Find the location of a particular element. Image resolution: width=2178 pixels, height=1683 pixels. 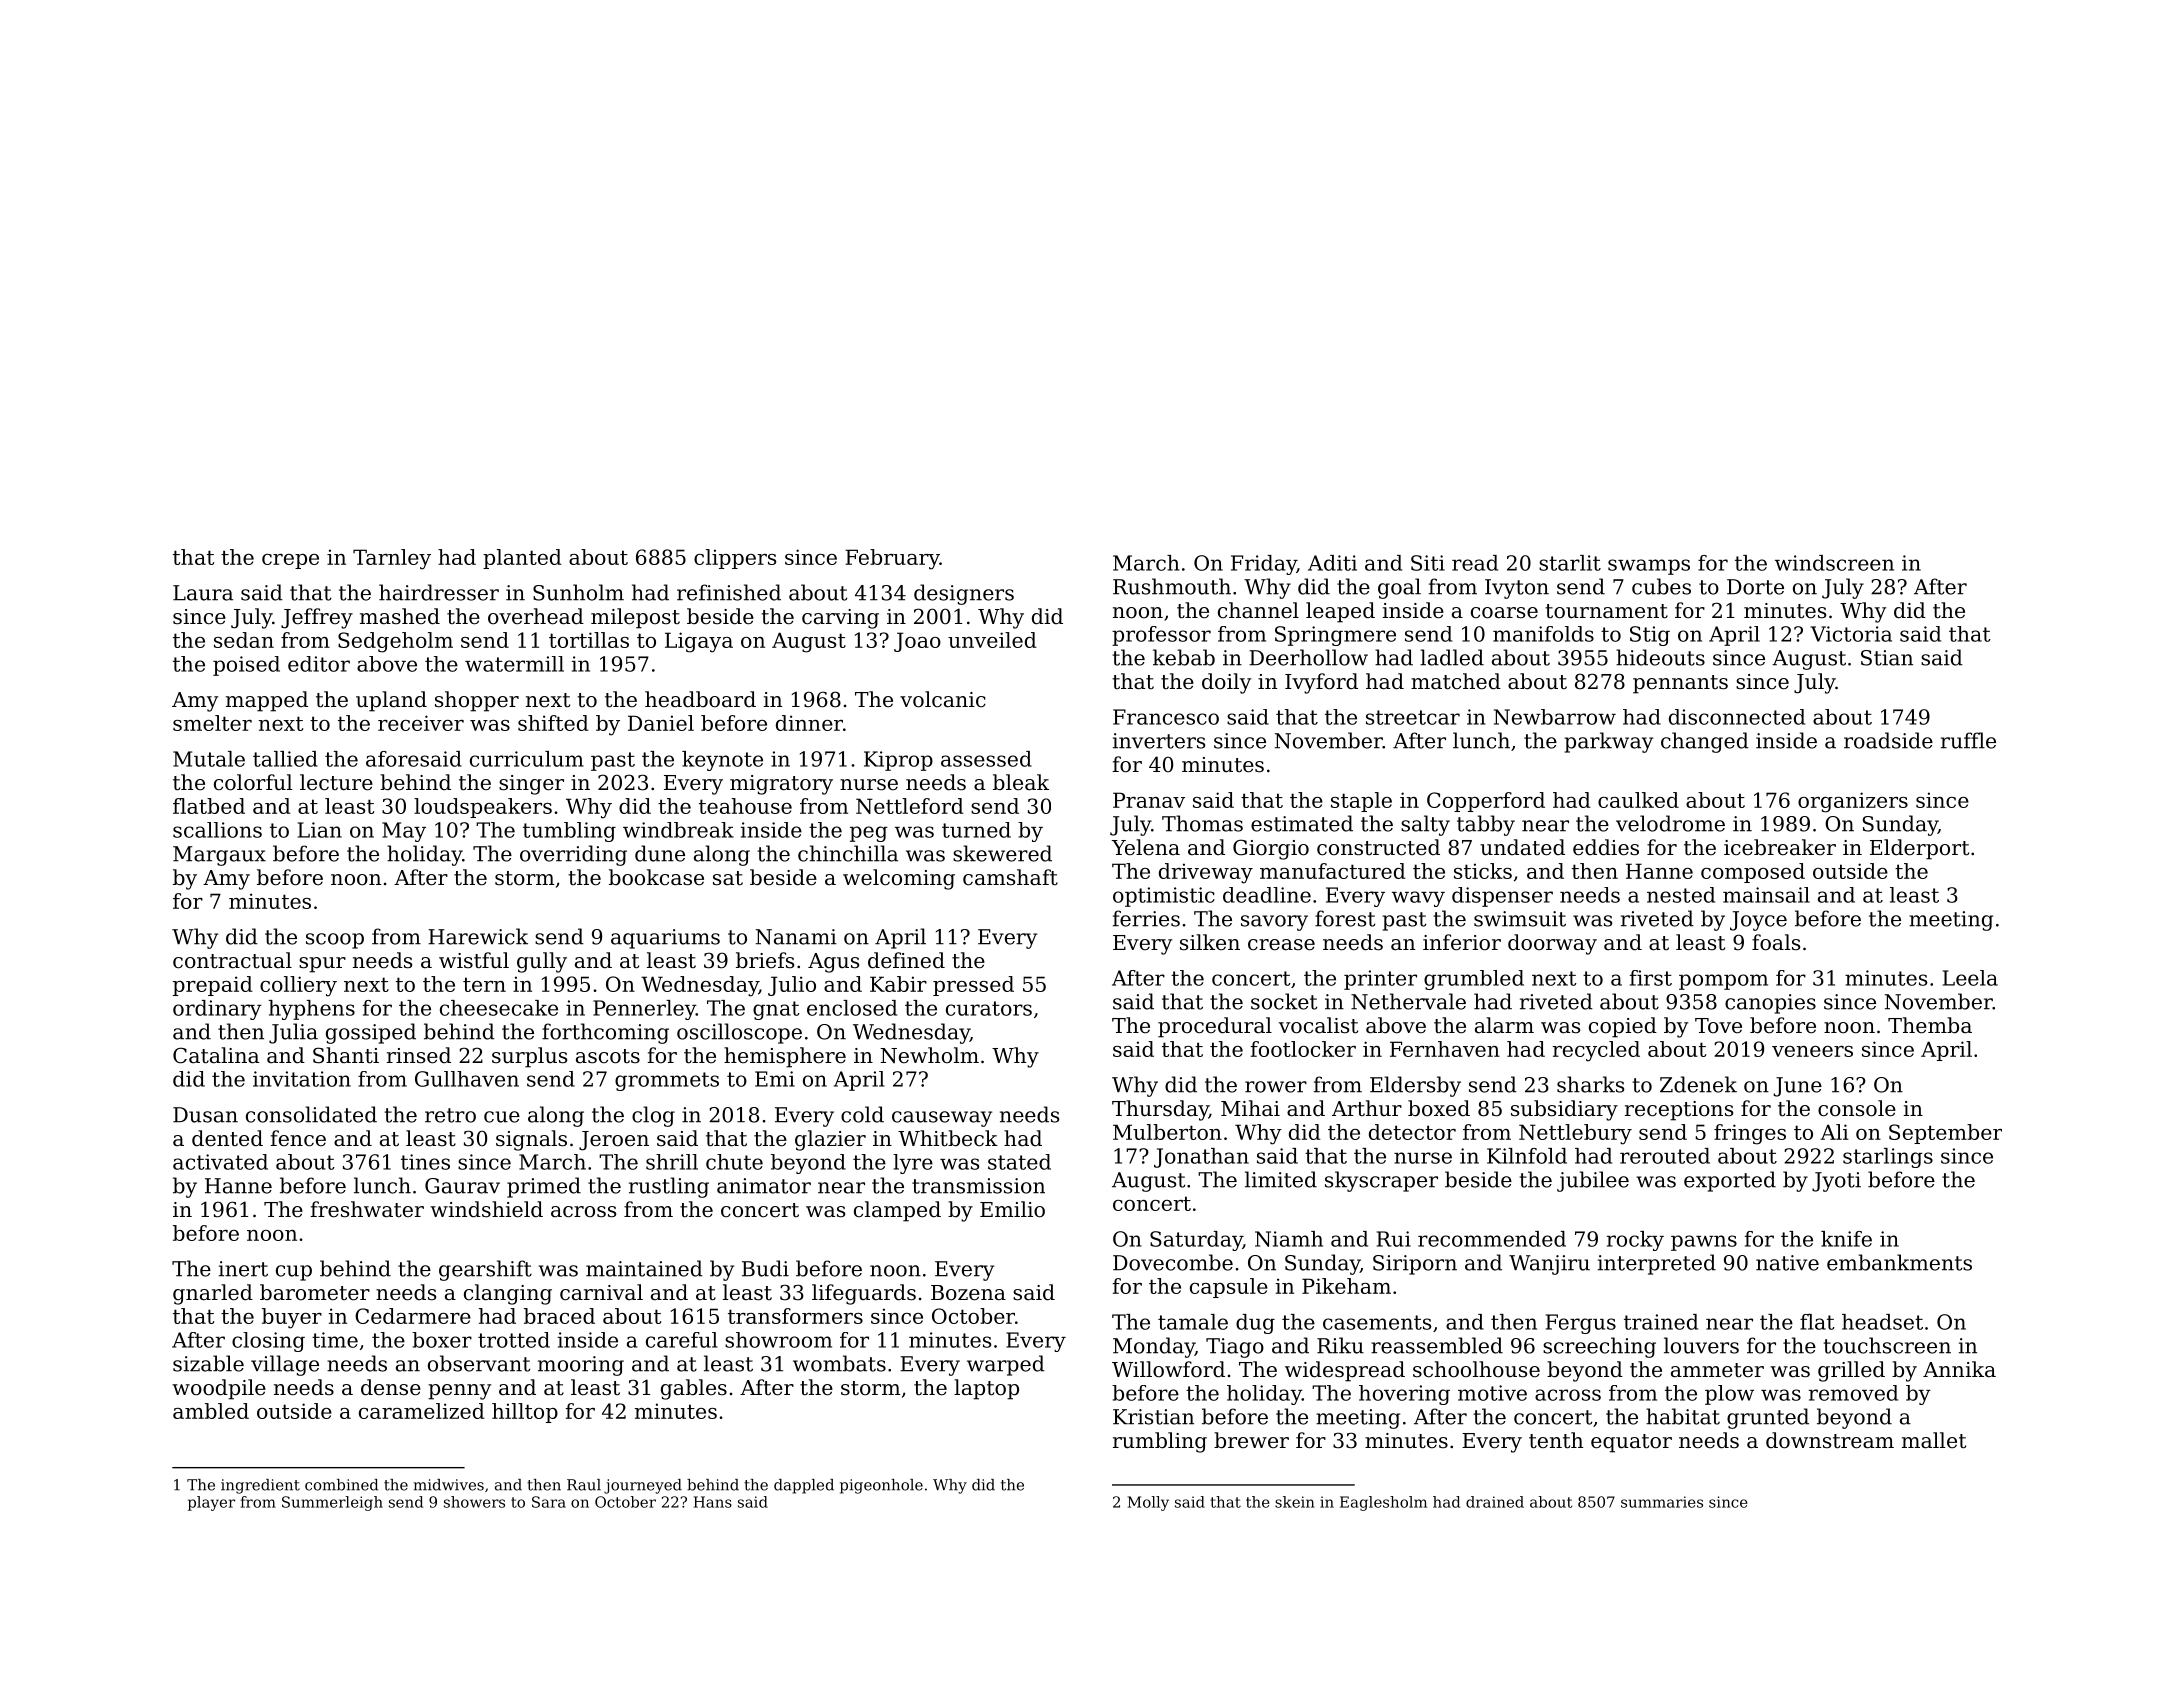

Thursday is located at coordinates (1160, 1110).
